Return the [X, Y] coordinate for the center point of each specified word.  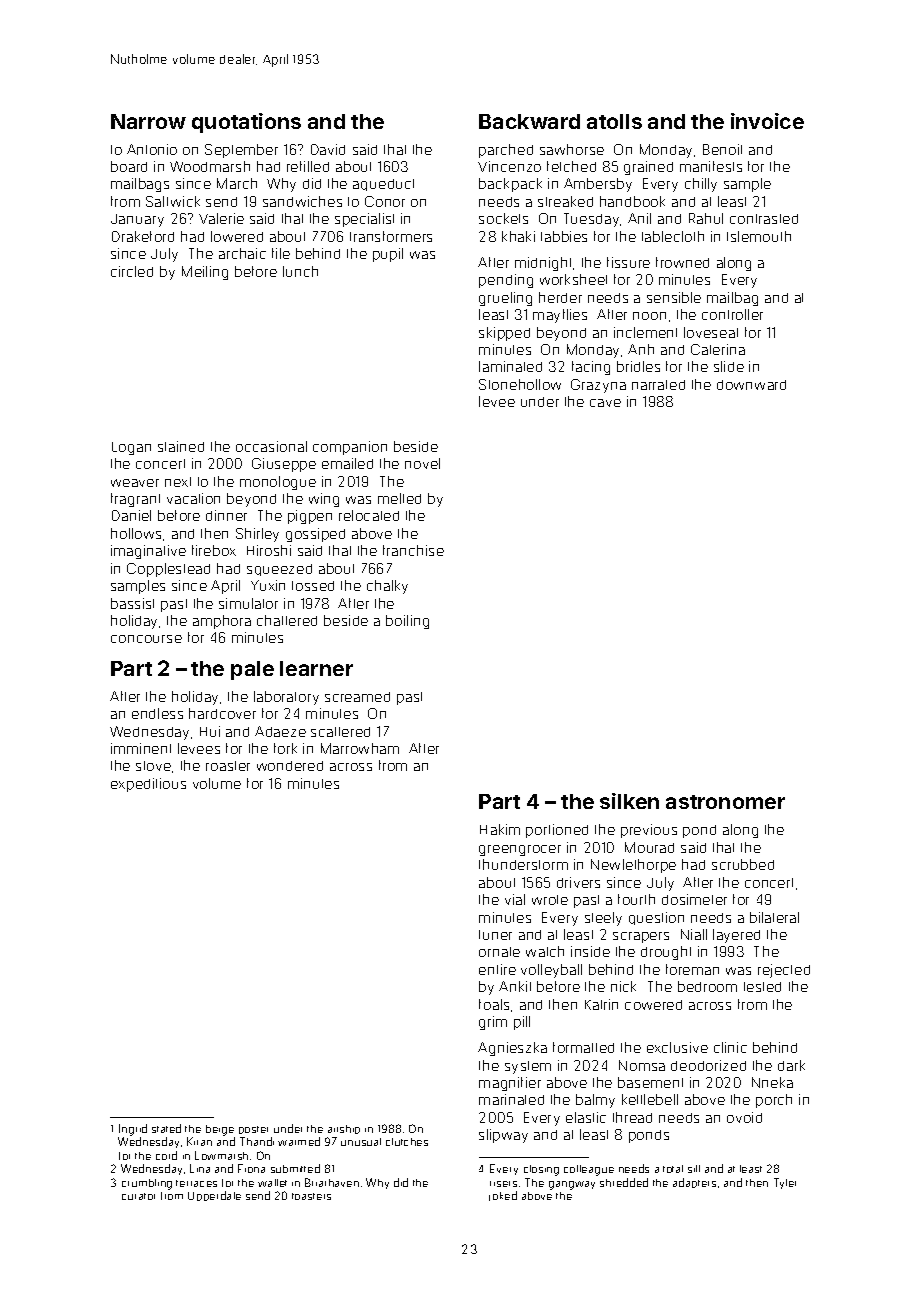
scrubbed [743, 864]
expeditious [148, 785]
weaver [135, 483]
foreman [692, 969]
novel [422, 463]
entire [497, 969]
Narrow [148, 121]
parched [506, 151]
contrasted [764, 219]
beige [220, 1130]
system [528, 1067]
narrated [658, 385]
